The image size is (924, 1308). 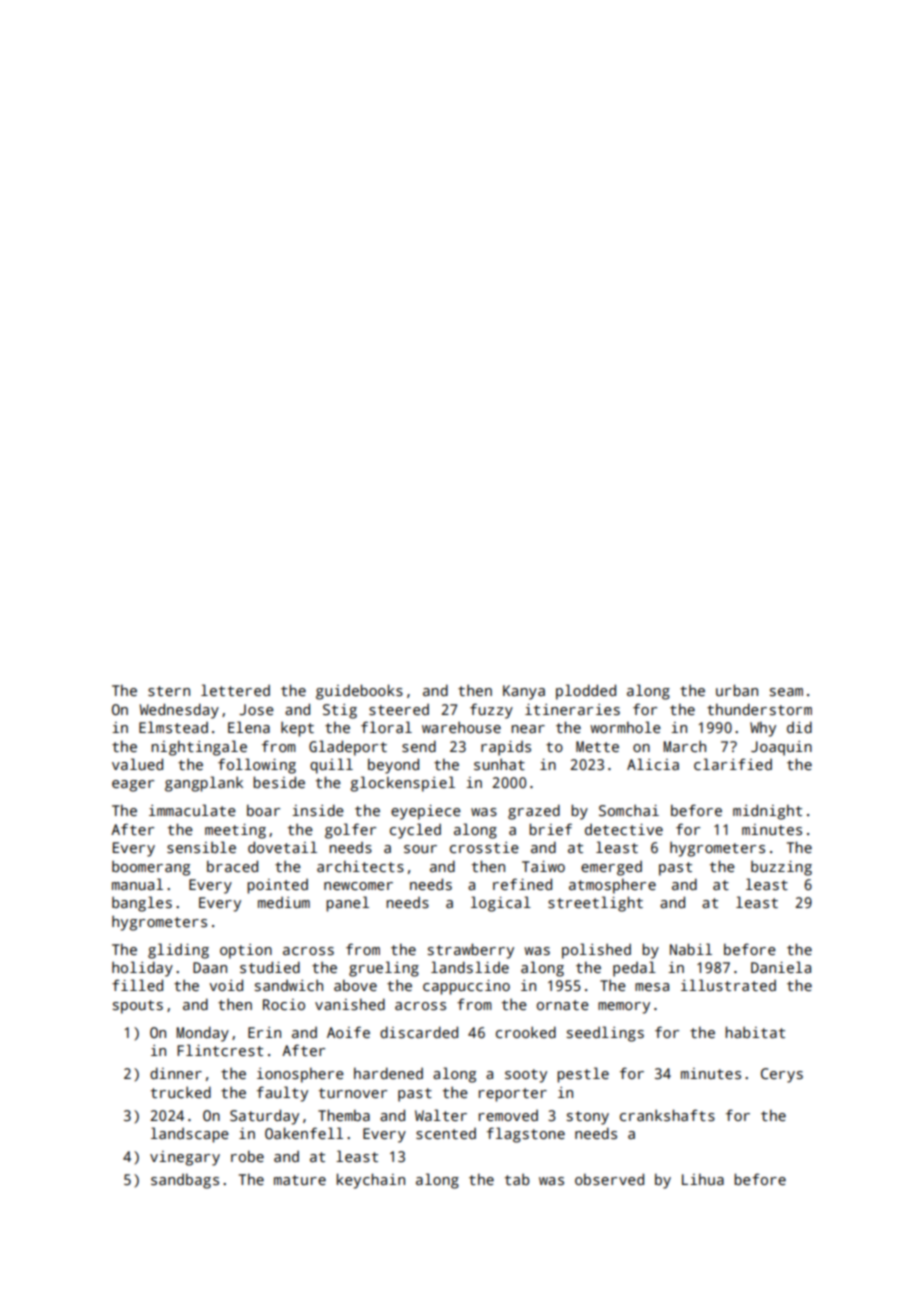 What do you see at coordinates (419, 1032) in the screenshot?
I see `discarded` at bounding box center [419, 1032].
